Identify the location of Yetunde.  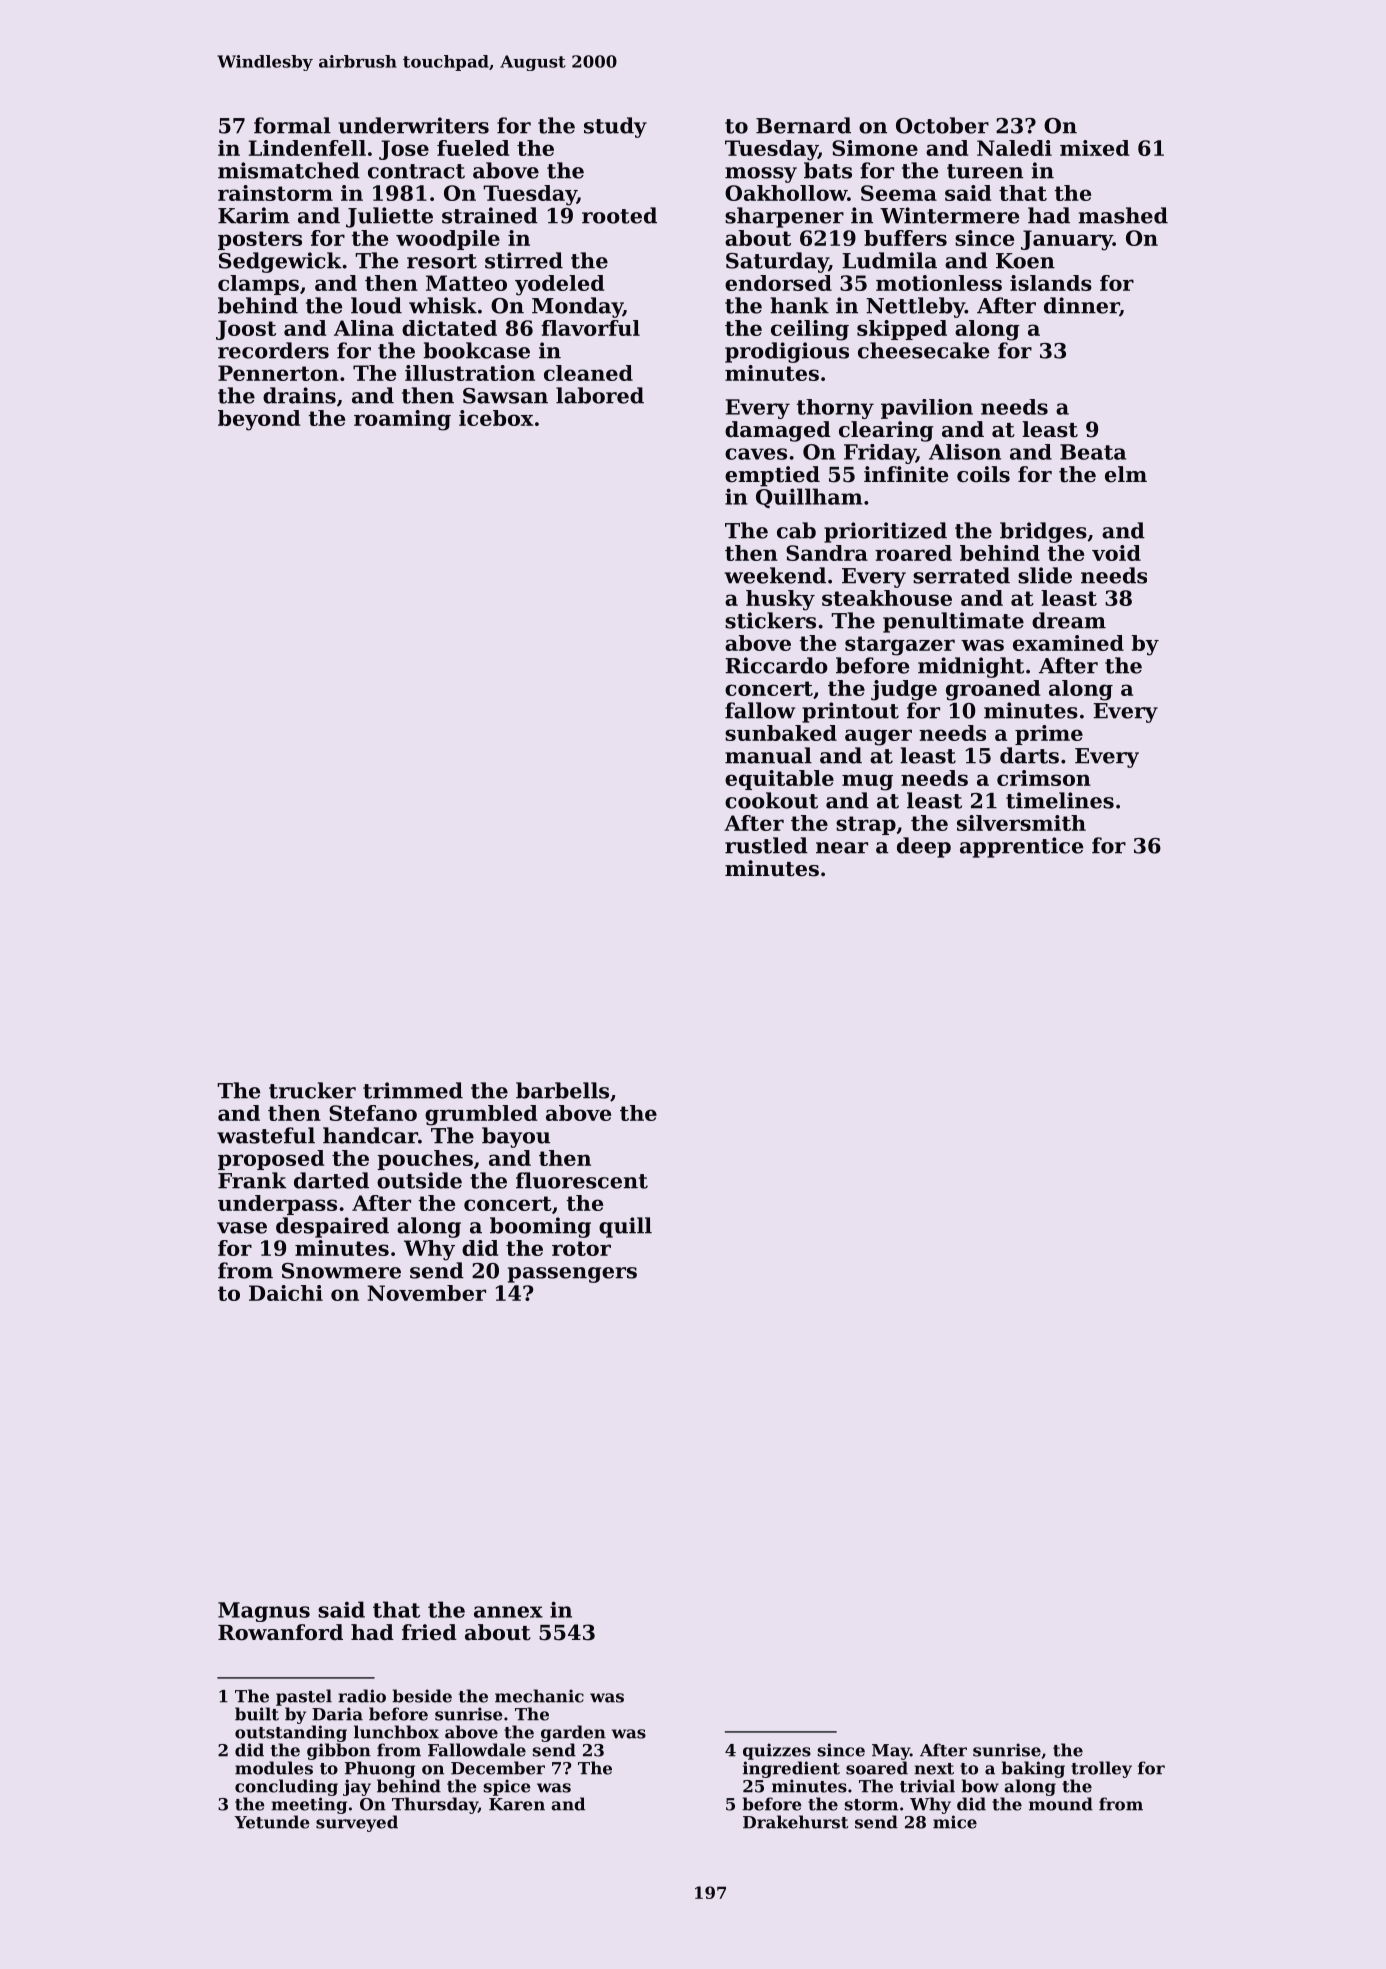
(272, 1822).
